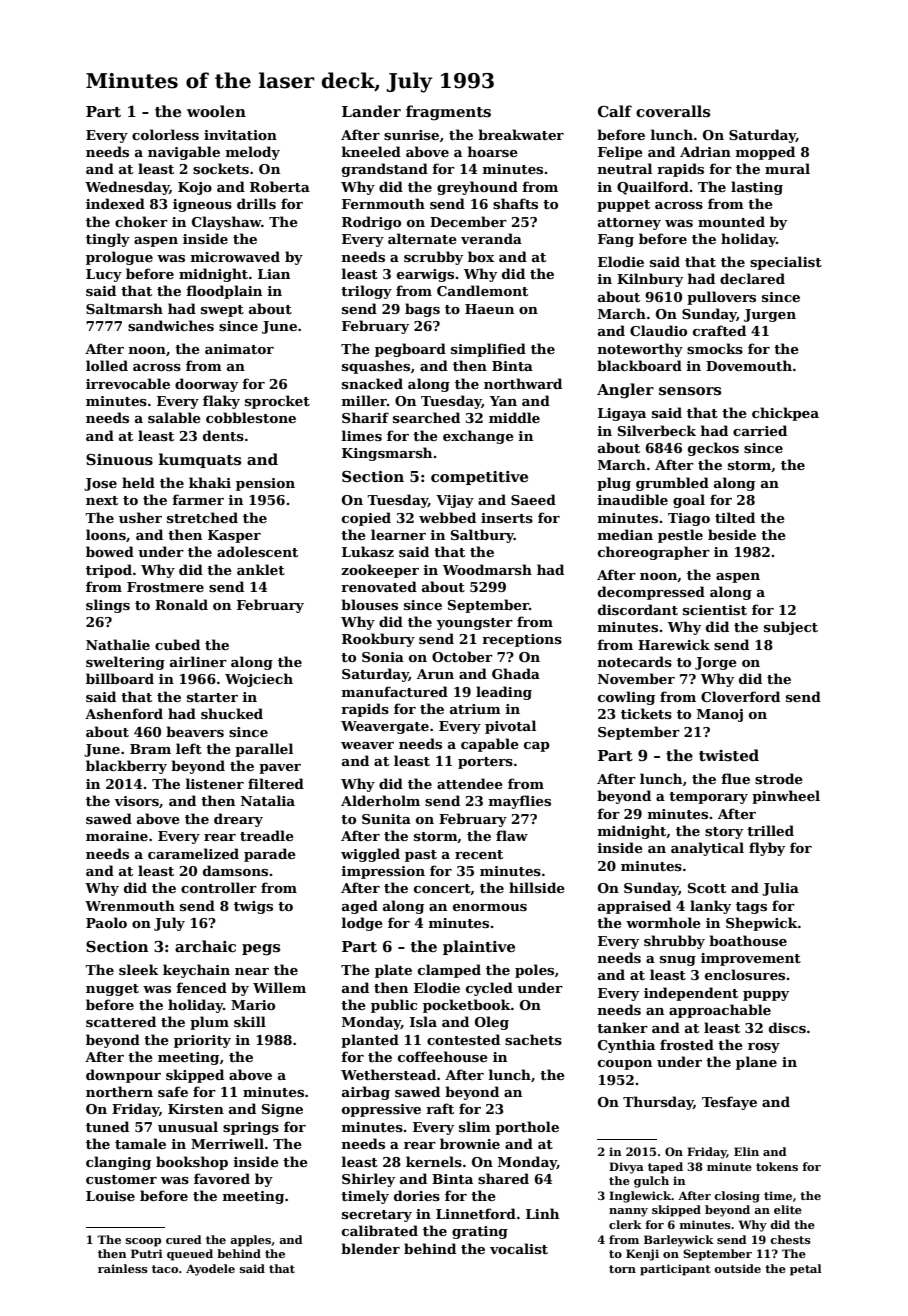 This screenshot has width=908, height=1316. I want to click on breakwater, so click(521, 134).
